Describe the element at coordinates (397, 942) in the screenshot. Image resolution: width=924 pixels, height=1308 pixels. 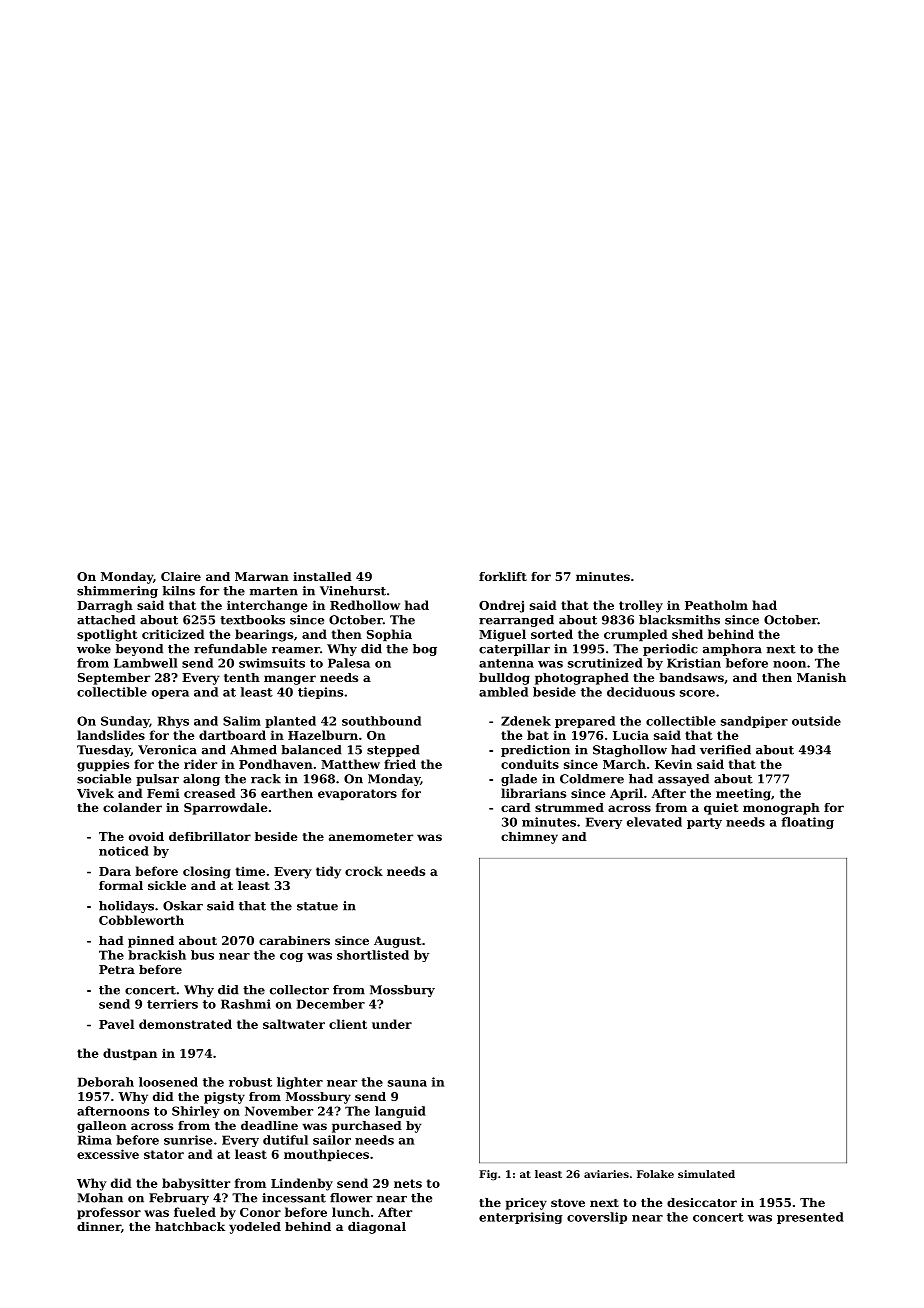
I see `August` at that location.
